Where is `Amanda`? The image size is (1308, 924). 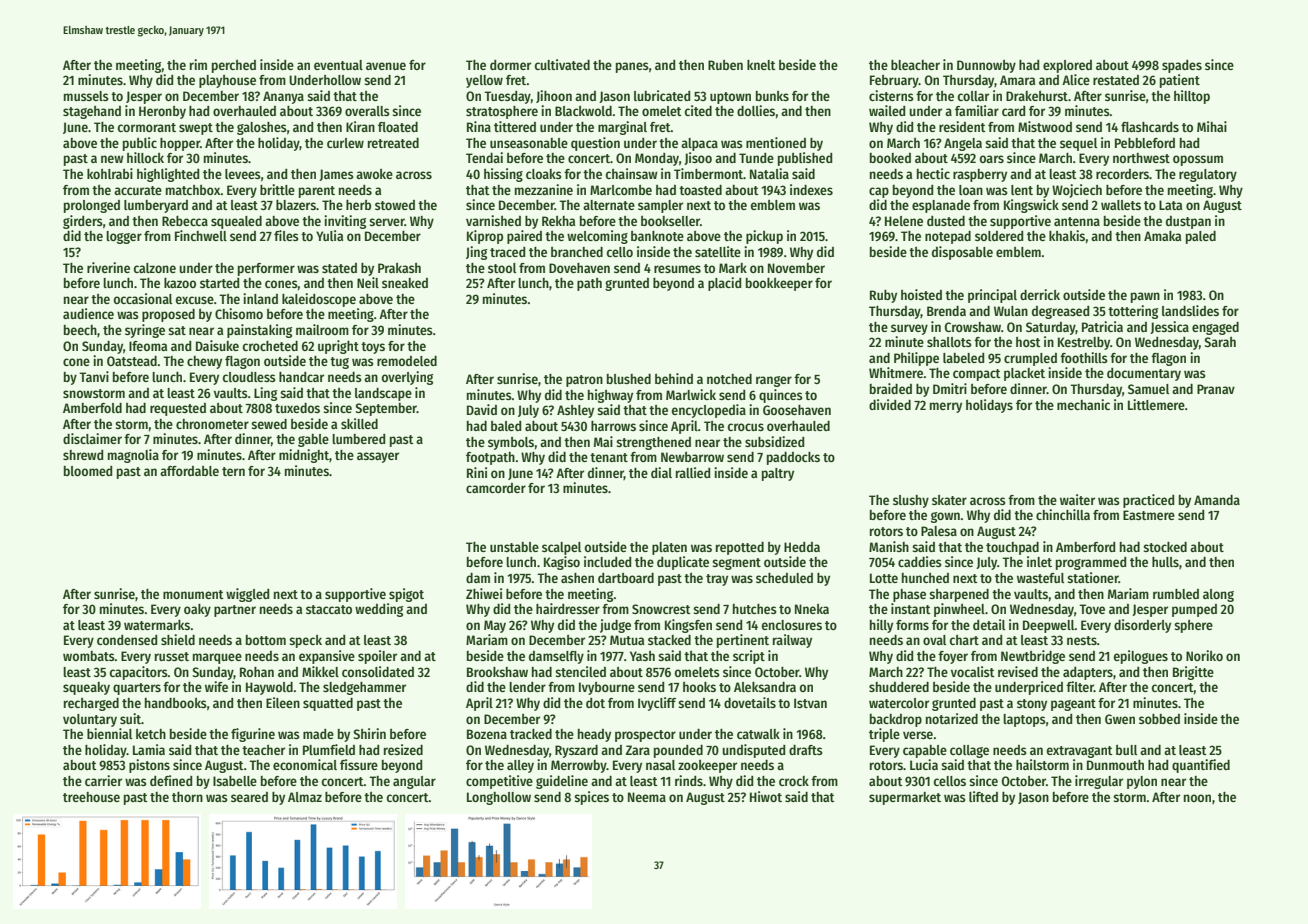
Amanda is located at coordinates (1217, 500).
